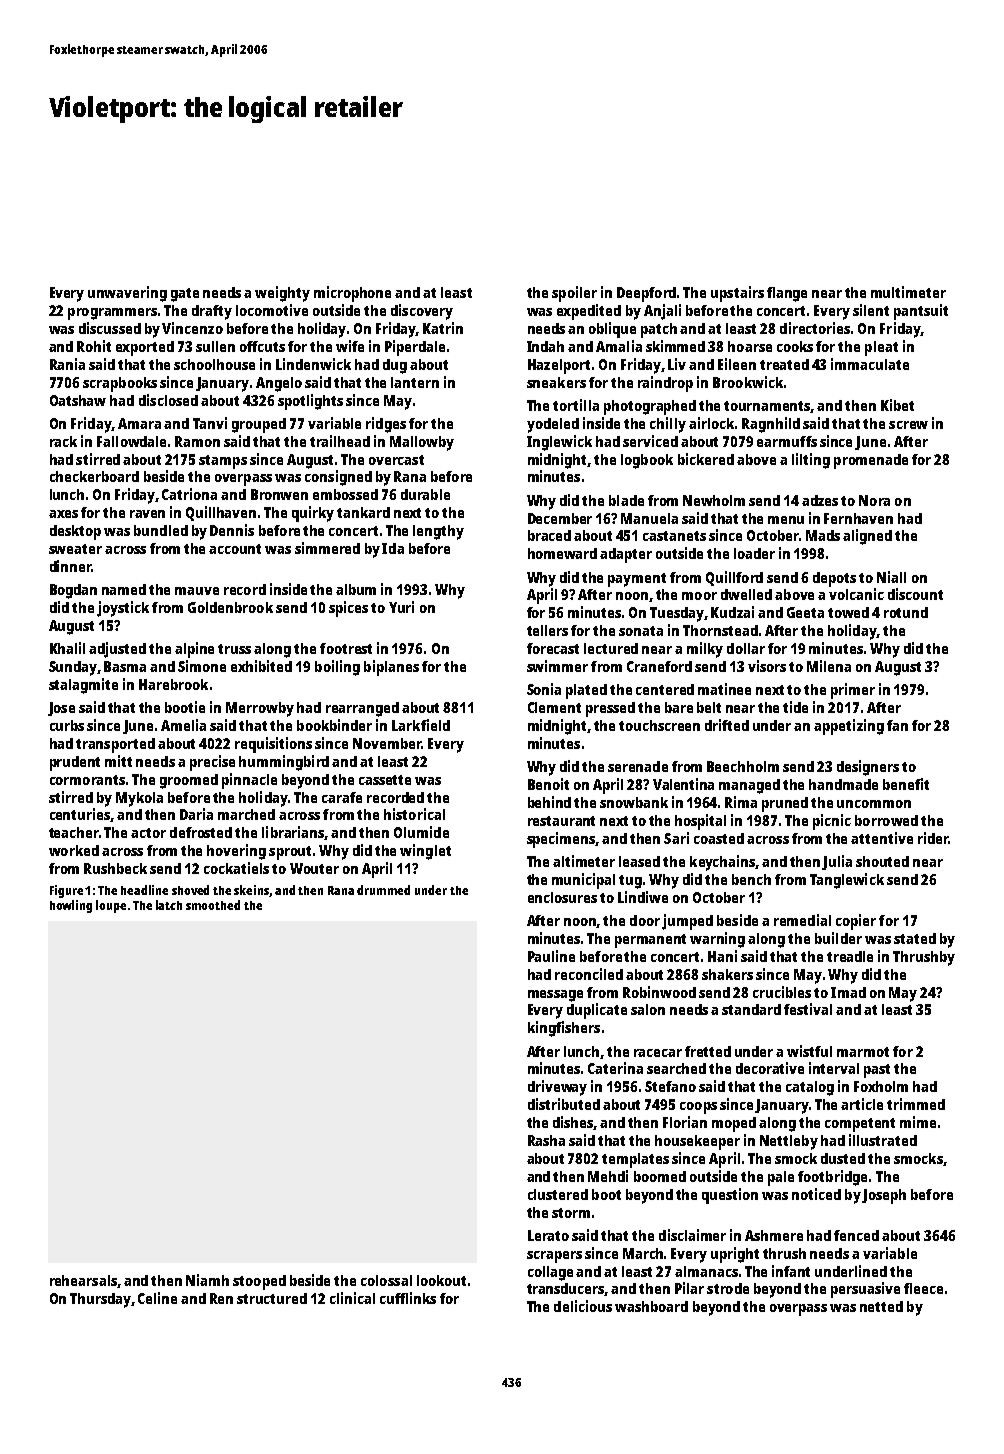  I want to click on Rasha, so click(546, 1140).
